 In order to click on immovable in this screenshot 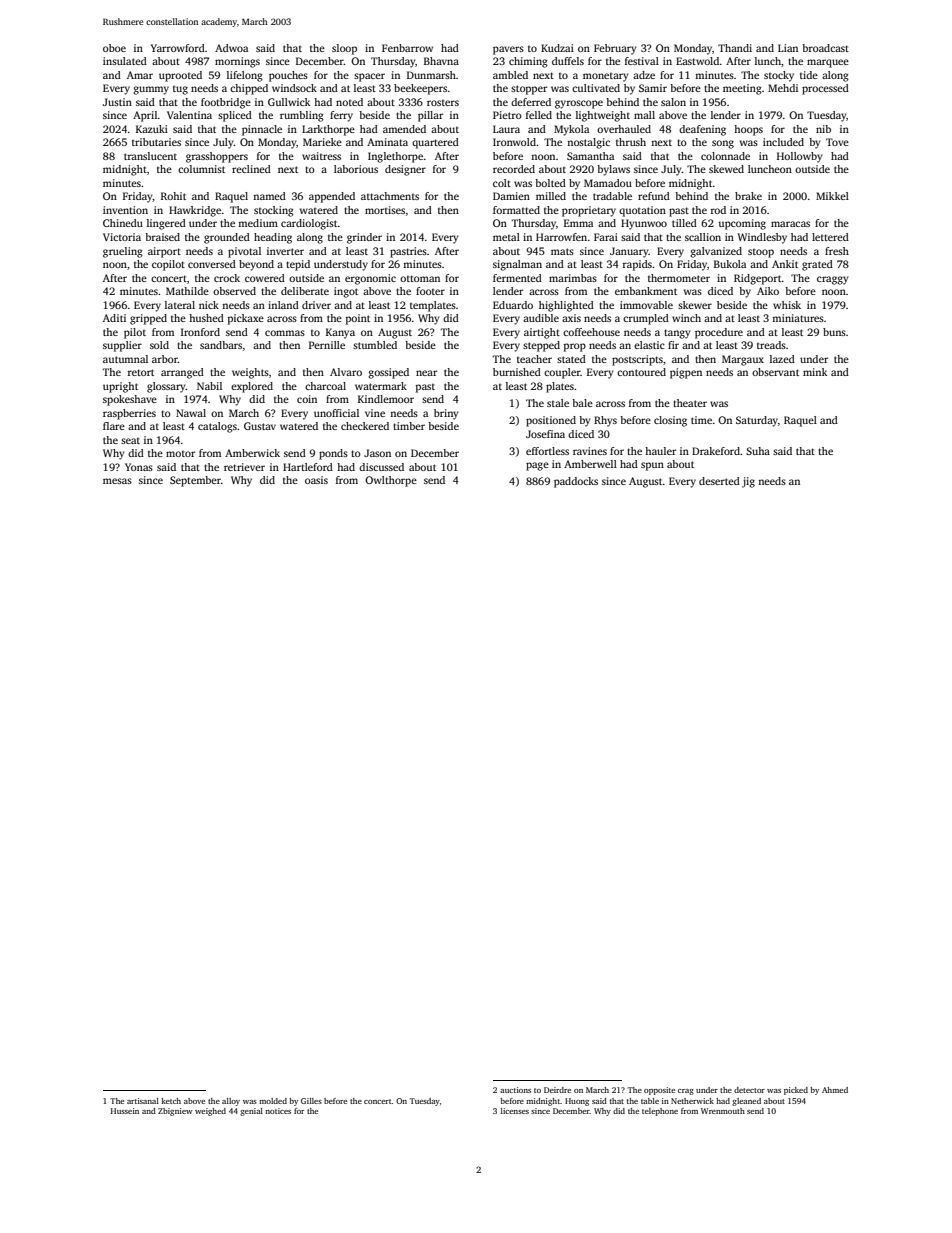, I will do `click(646, 305)`.
